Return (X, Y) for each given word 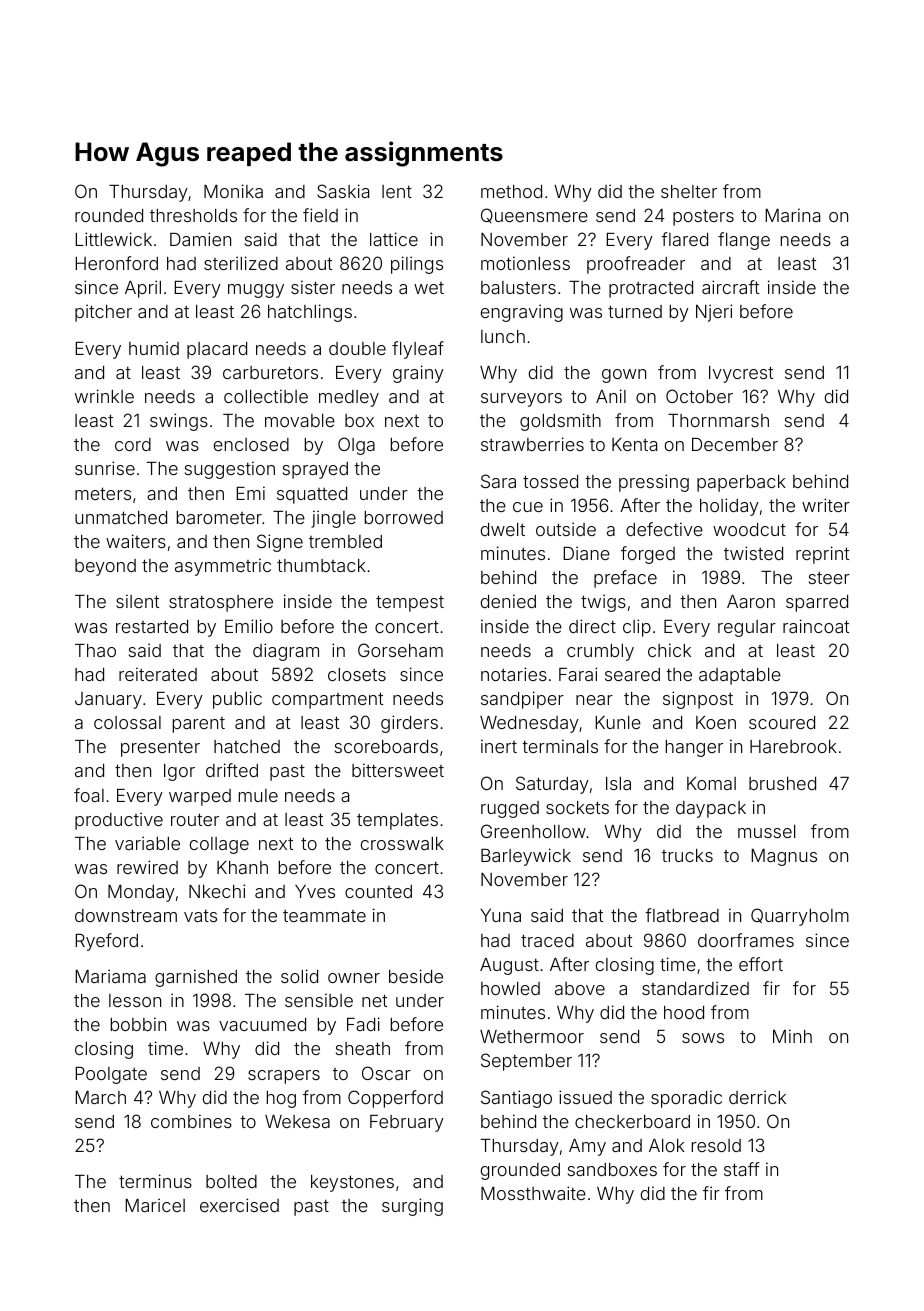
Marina (792, 215)
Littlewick (113, 239)
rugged (510, 809)
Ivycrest (741, 374)
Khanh (242, 867)
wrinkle (104, 396)
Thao (95, 650)
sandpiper (522, 700)
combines (191, 1121)
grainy (418, 374)
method (511, 191)
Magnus (784, 857)
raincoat (816, 626)
